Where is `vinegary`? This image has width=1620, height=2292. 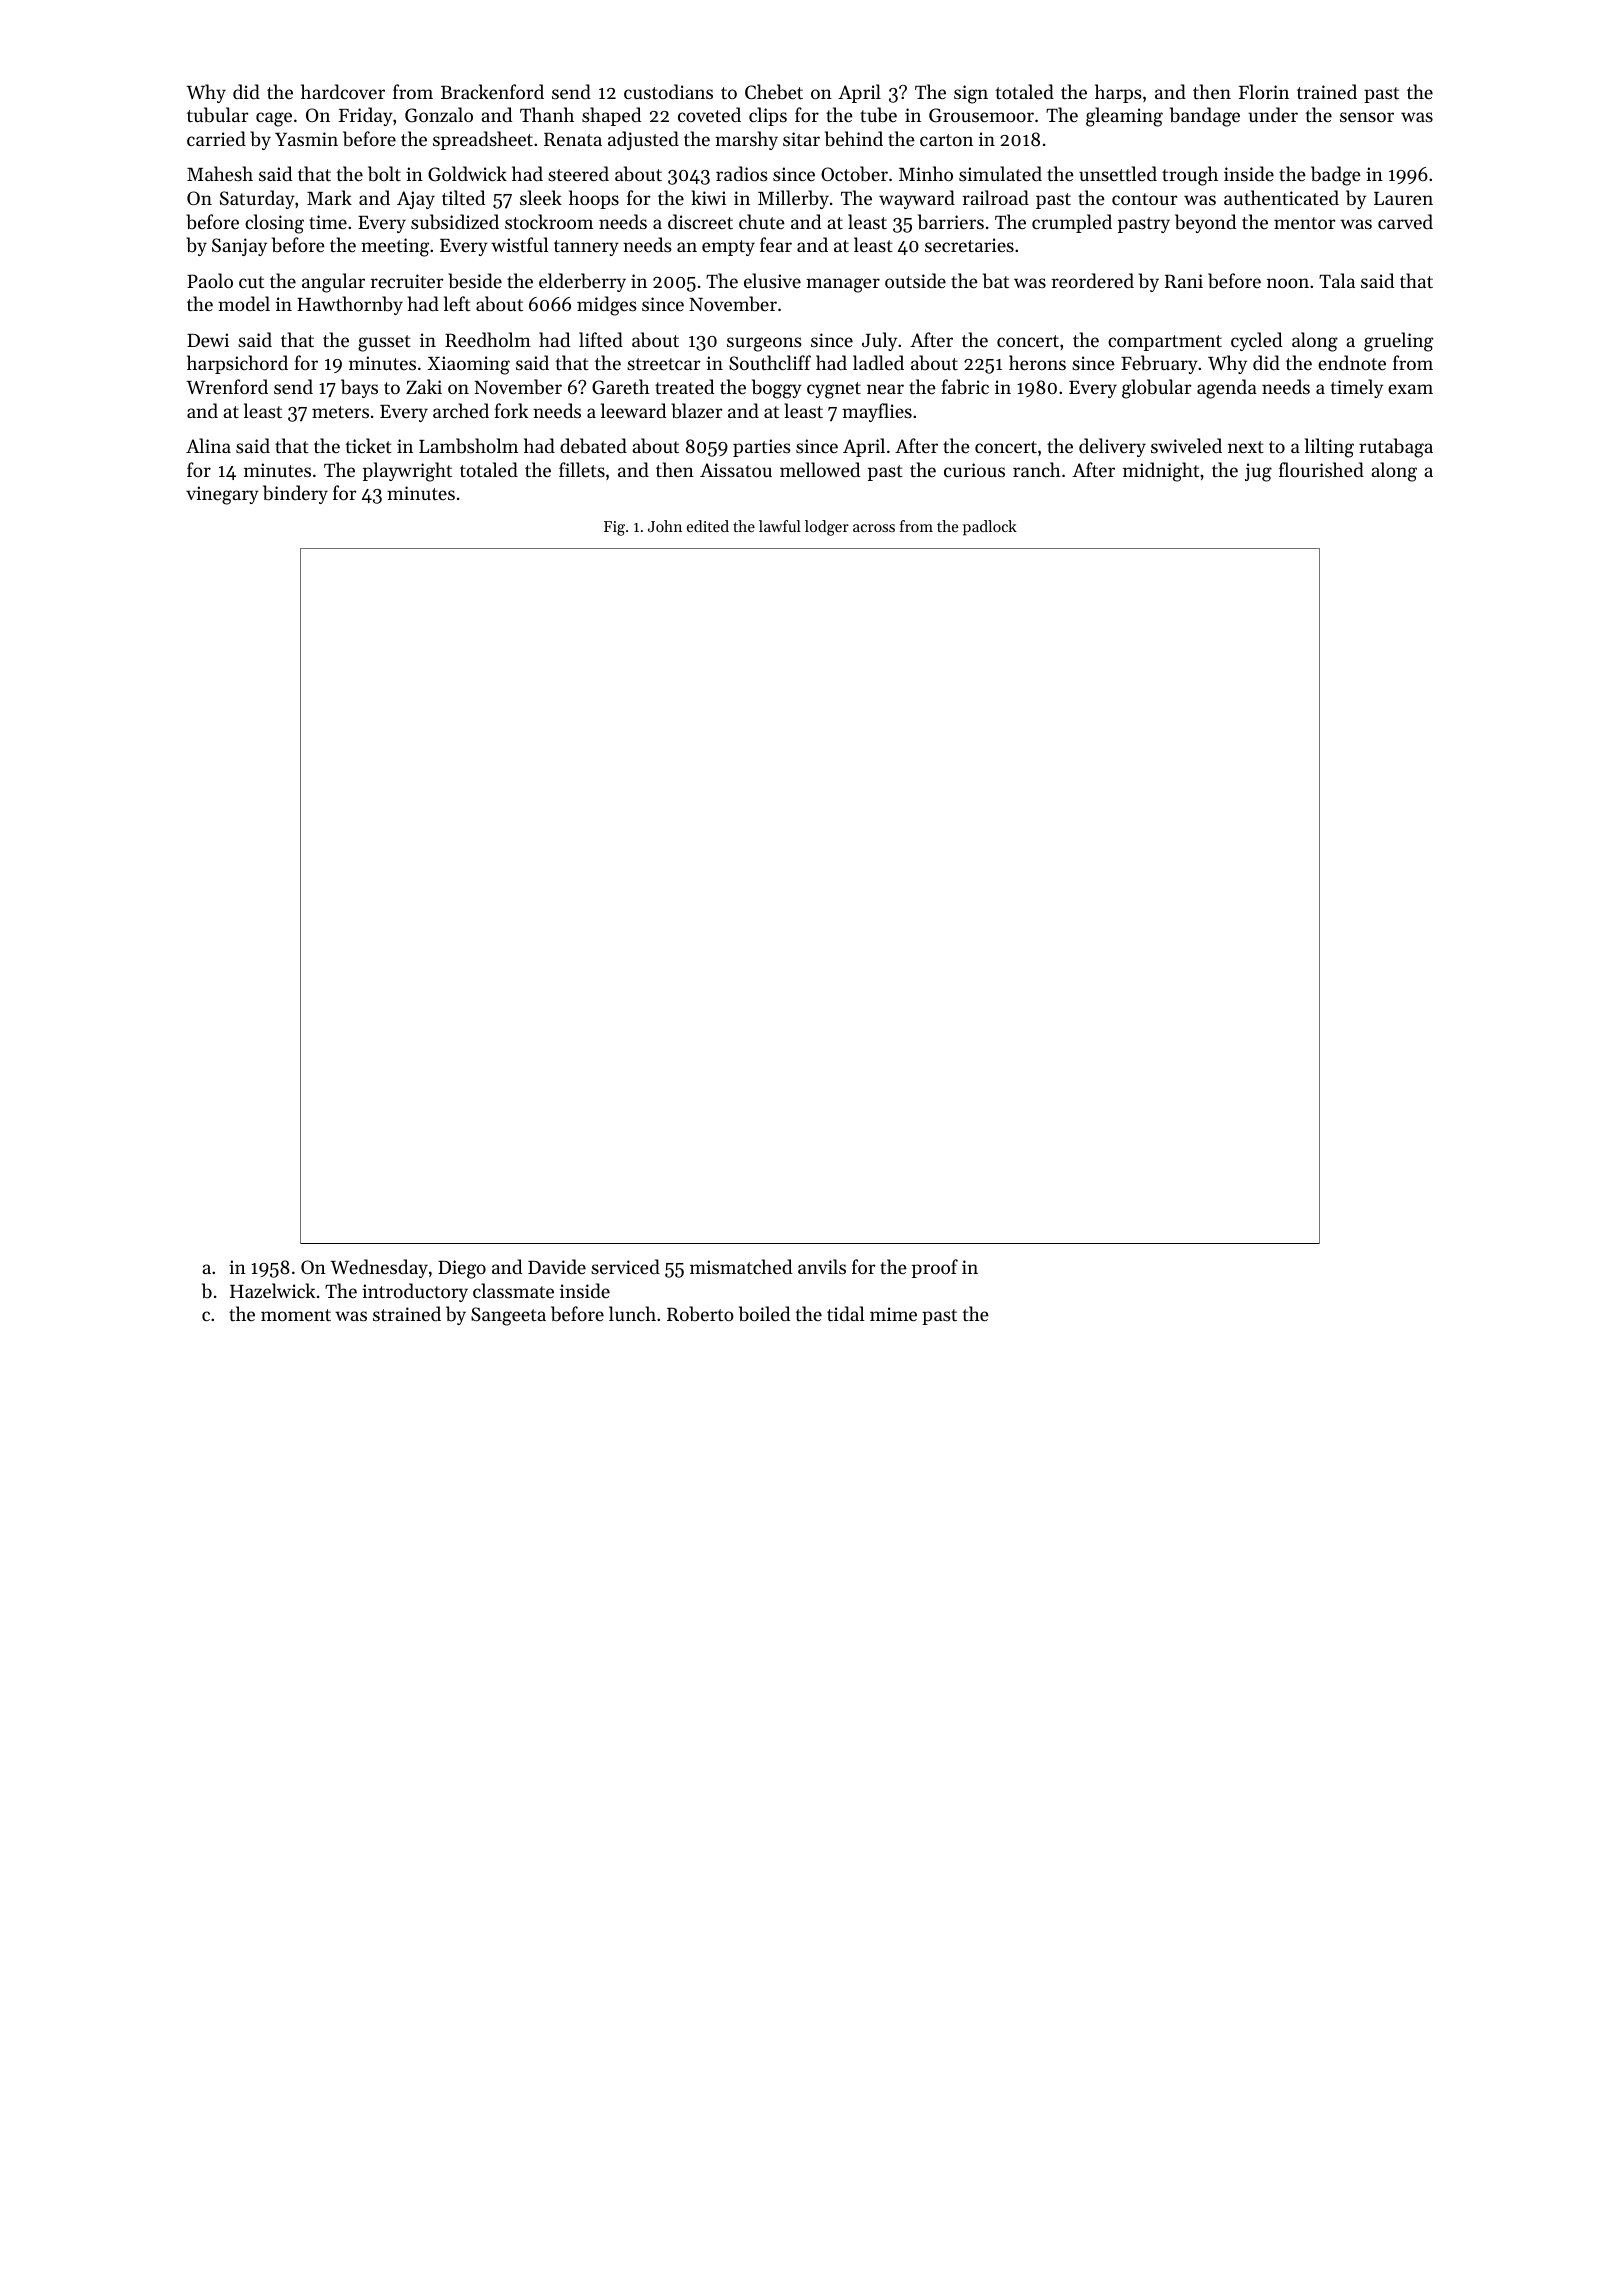 vinegary is located at coordinates (222, 495).
